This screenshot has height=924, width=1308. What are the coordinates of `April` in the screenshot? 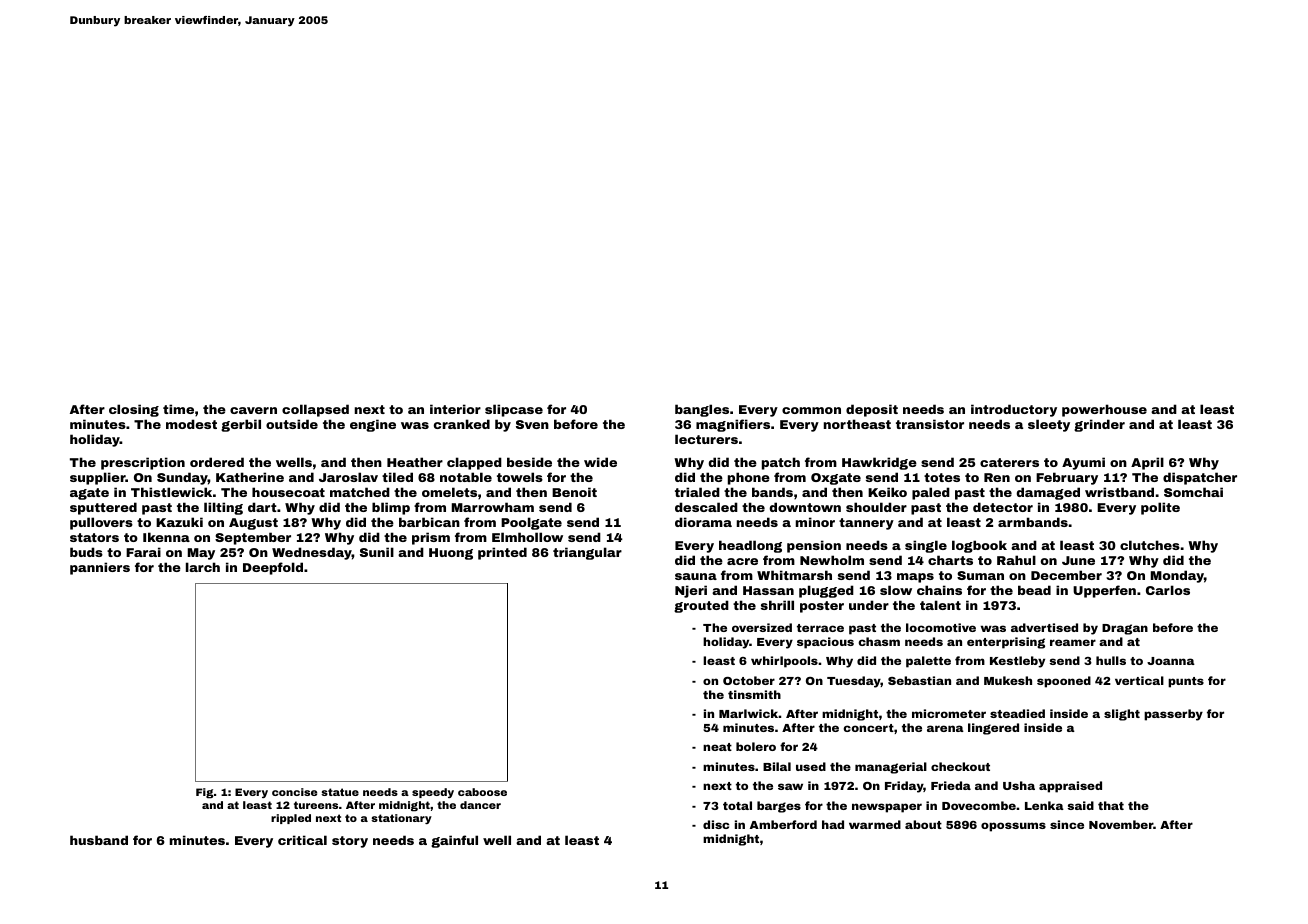 It's located at (1147, 463).
